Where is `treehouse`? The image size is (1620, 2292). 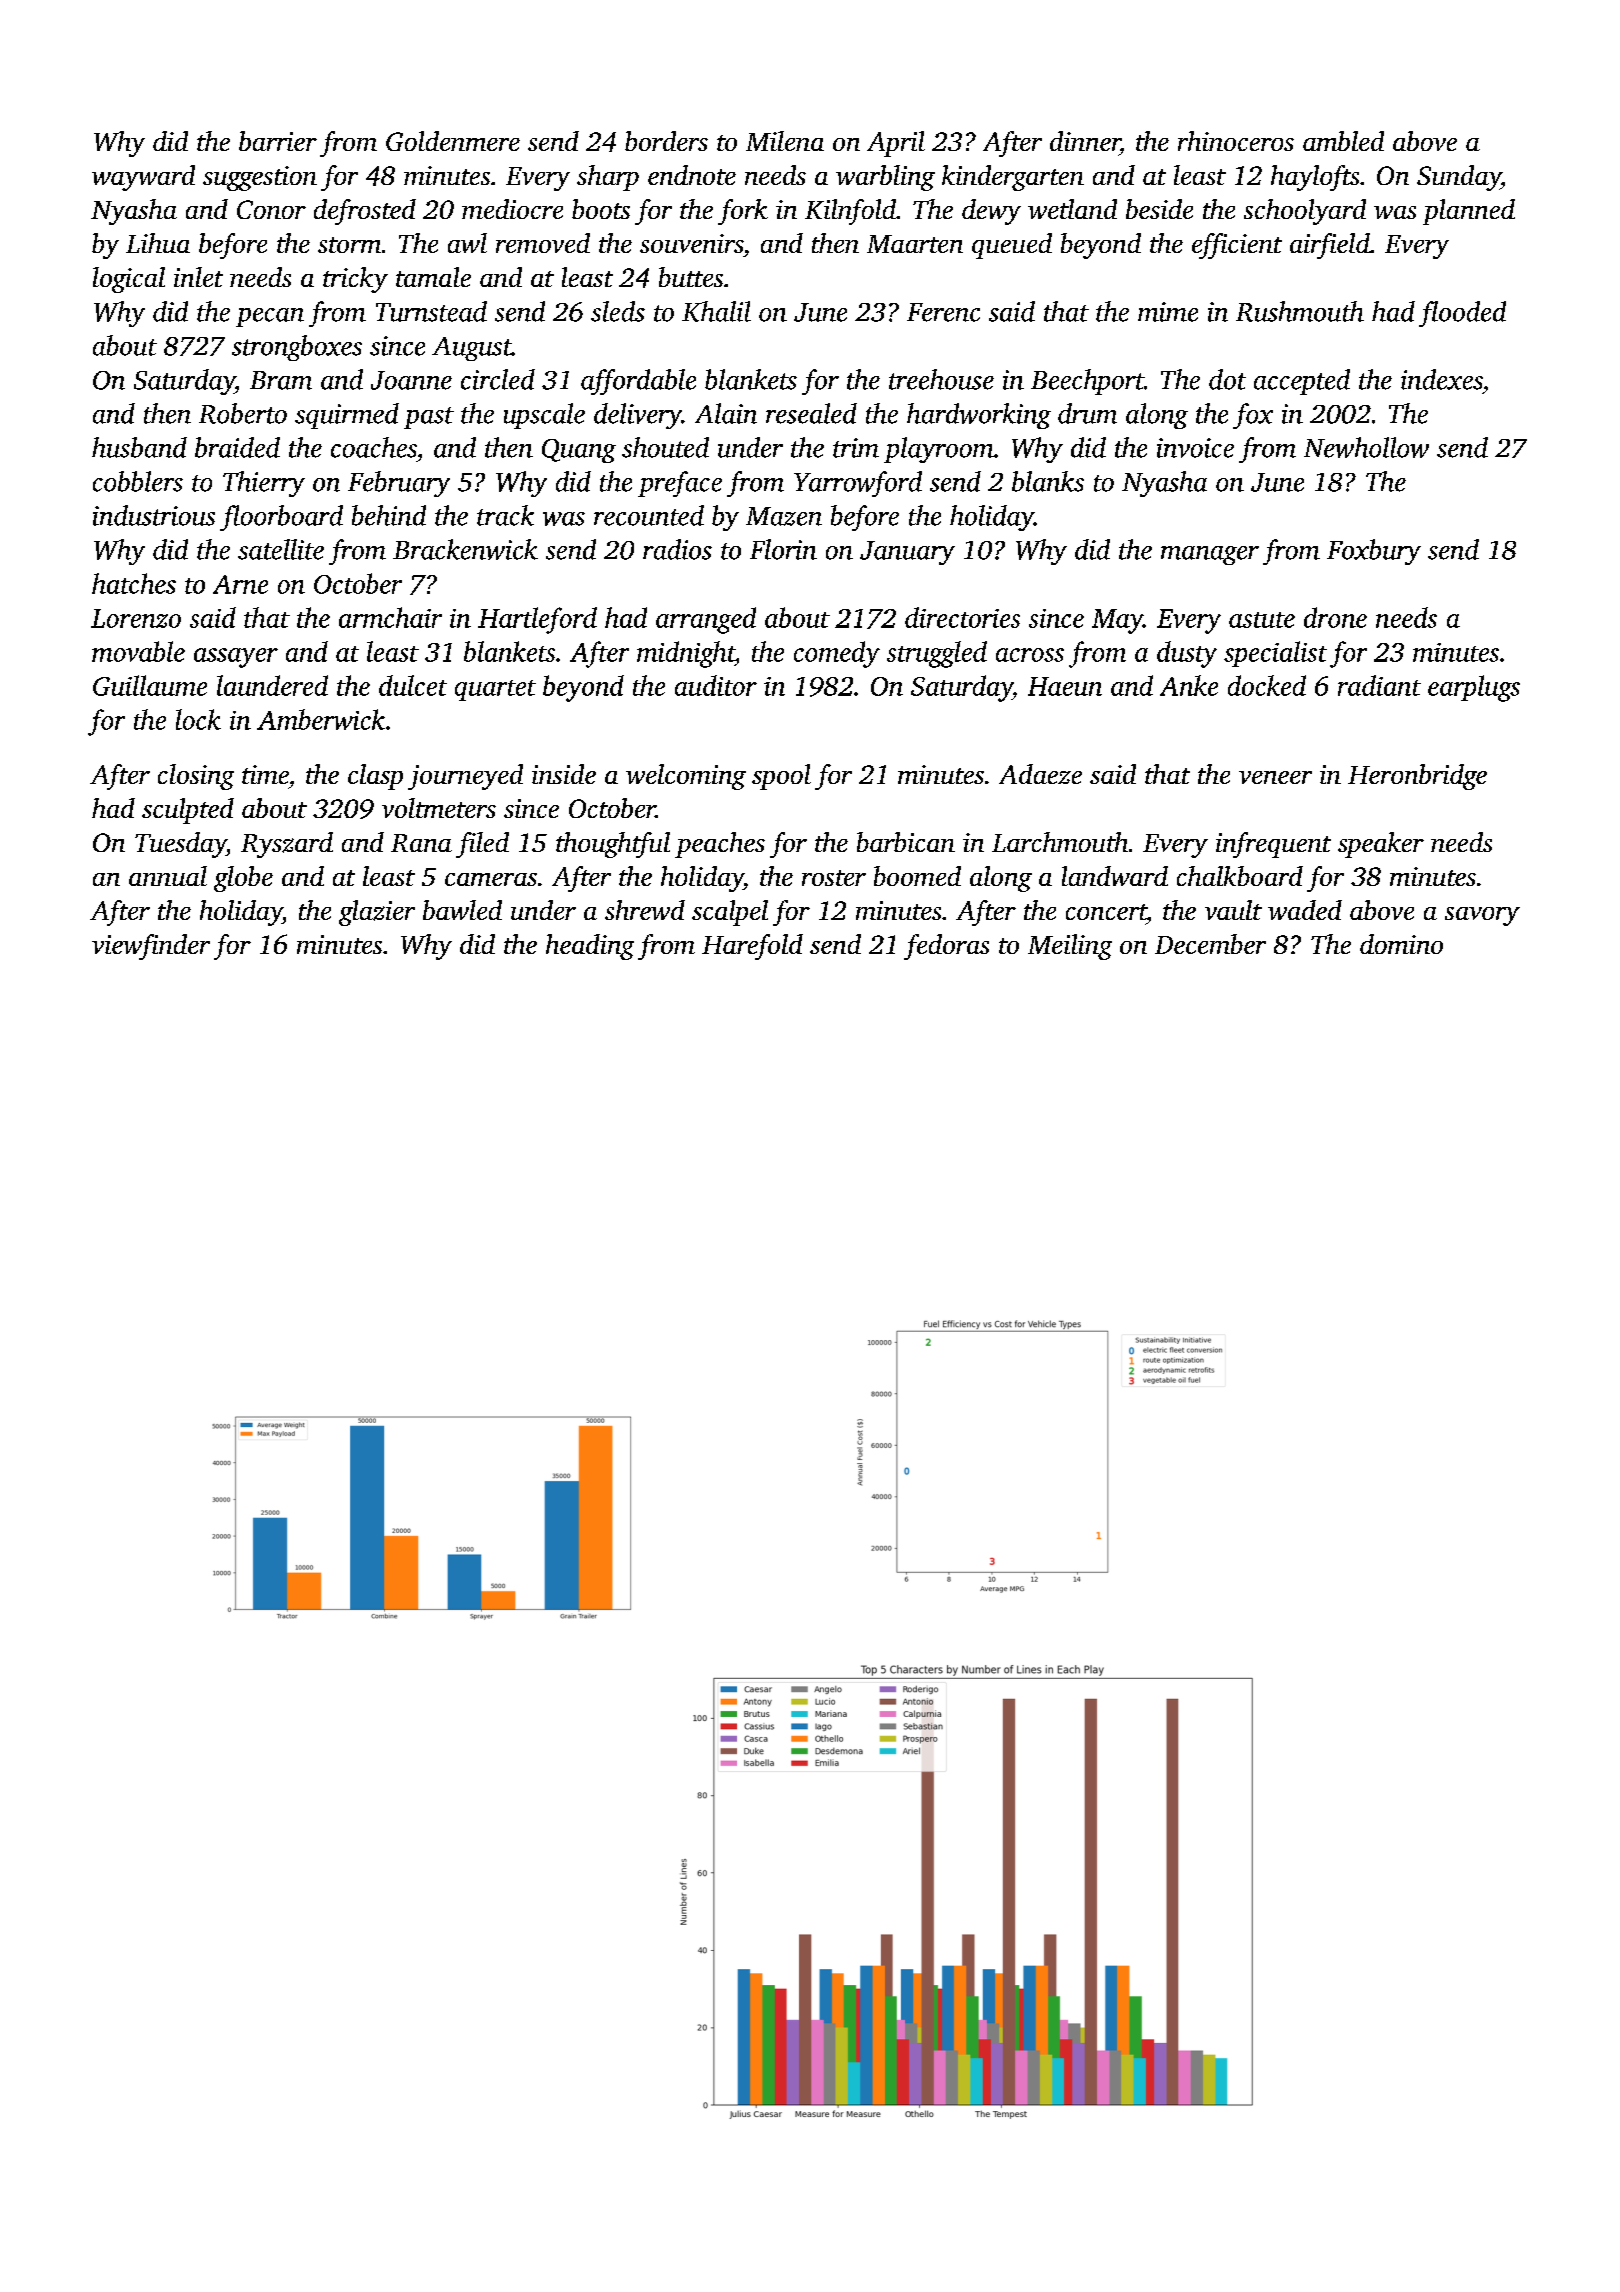 treehouse is located at coordinates (941, 379).
